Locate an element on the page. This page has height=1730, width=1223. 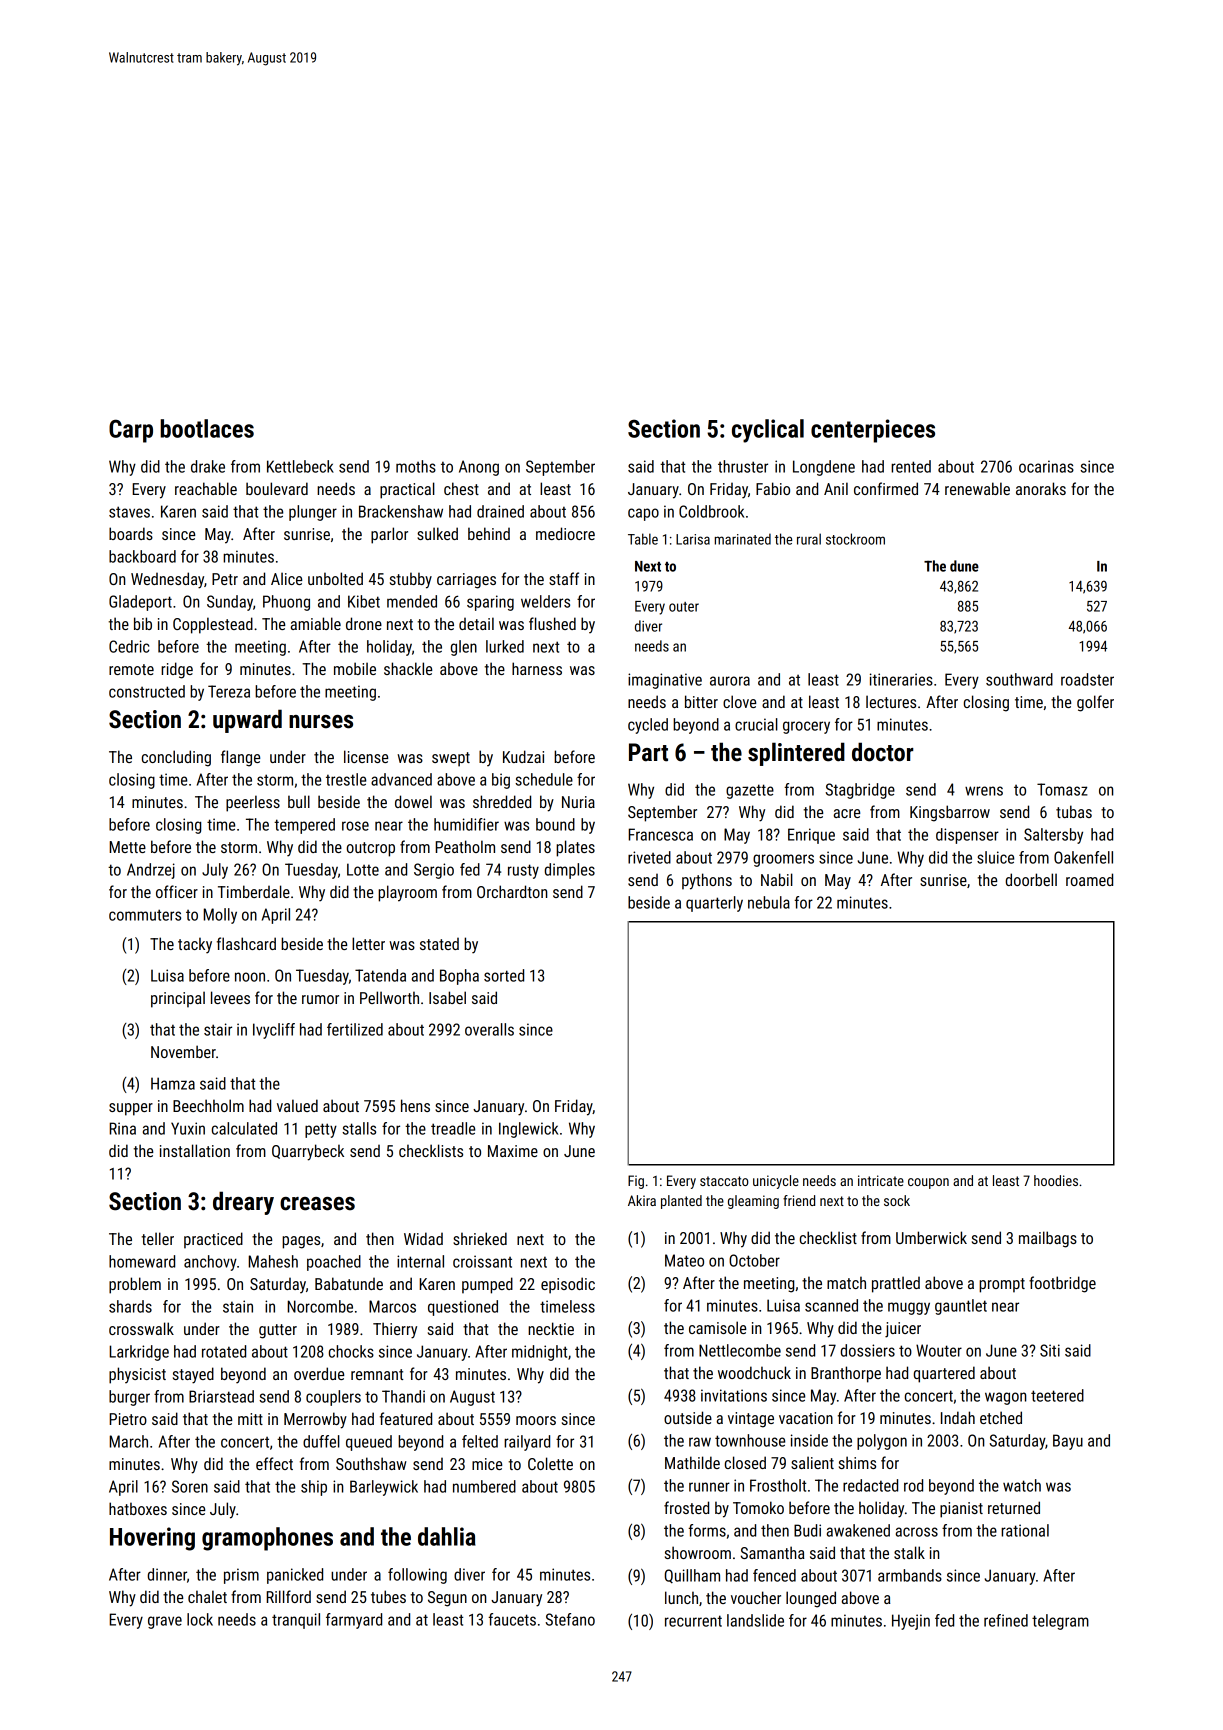
dune is located at coordinates (964, 566).
